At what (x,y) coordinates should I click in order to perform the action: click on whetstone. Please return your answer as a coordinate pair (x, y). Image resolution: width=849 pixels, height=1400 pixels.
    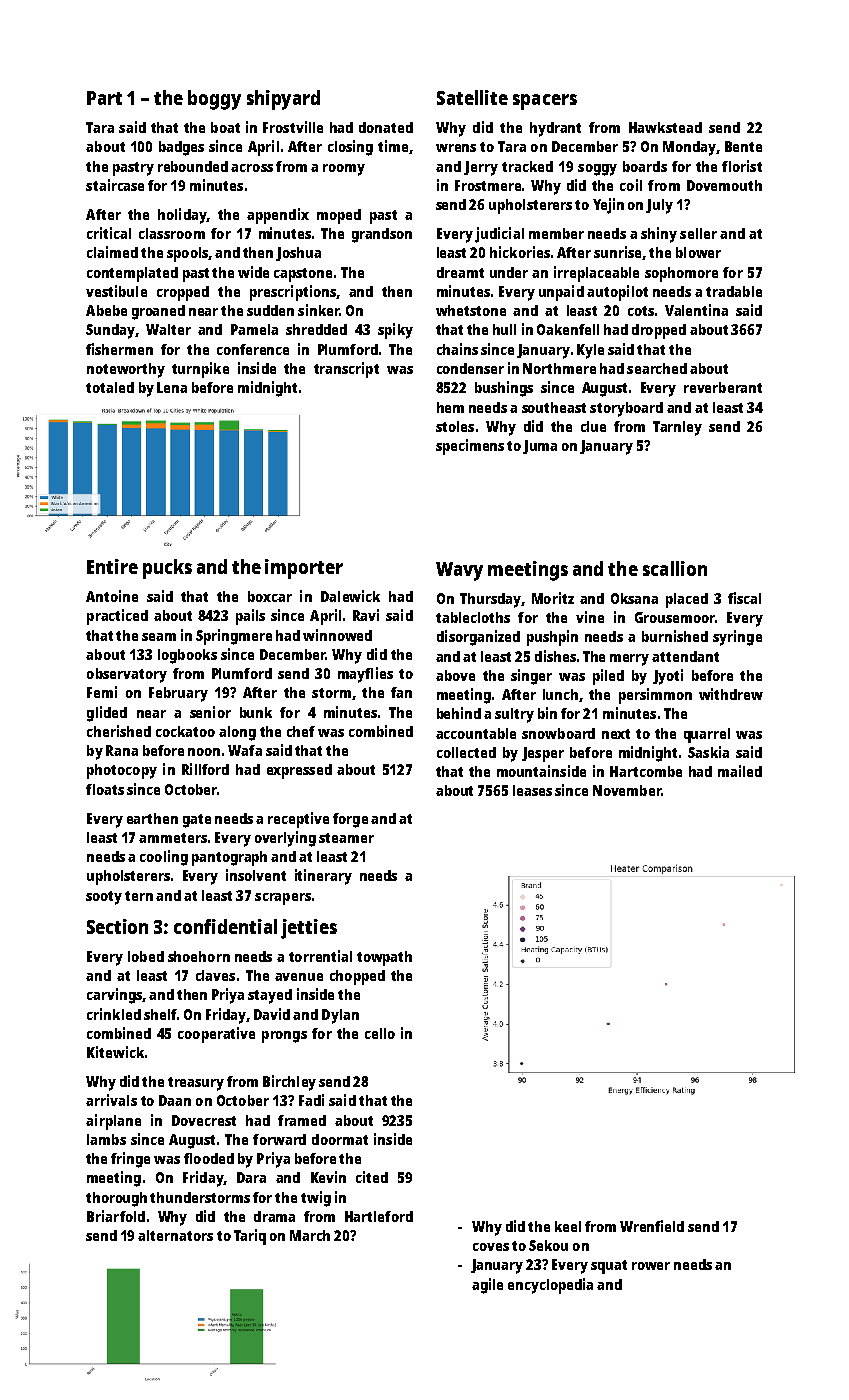
    Looking at the image, I should click on (471, 310).
